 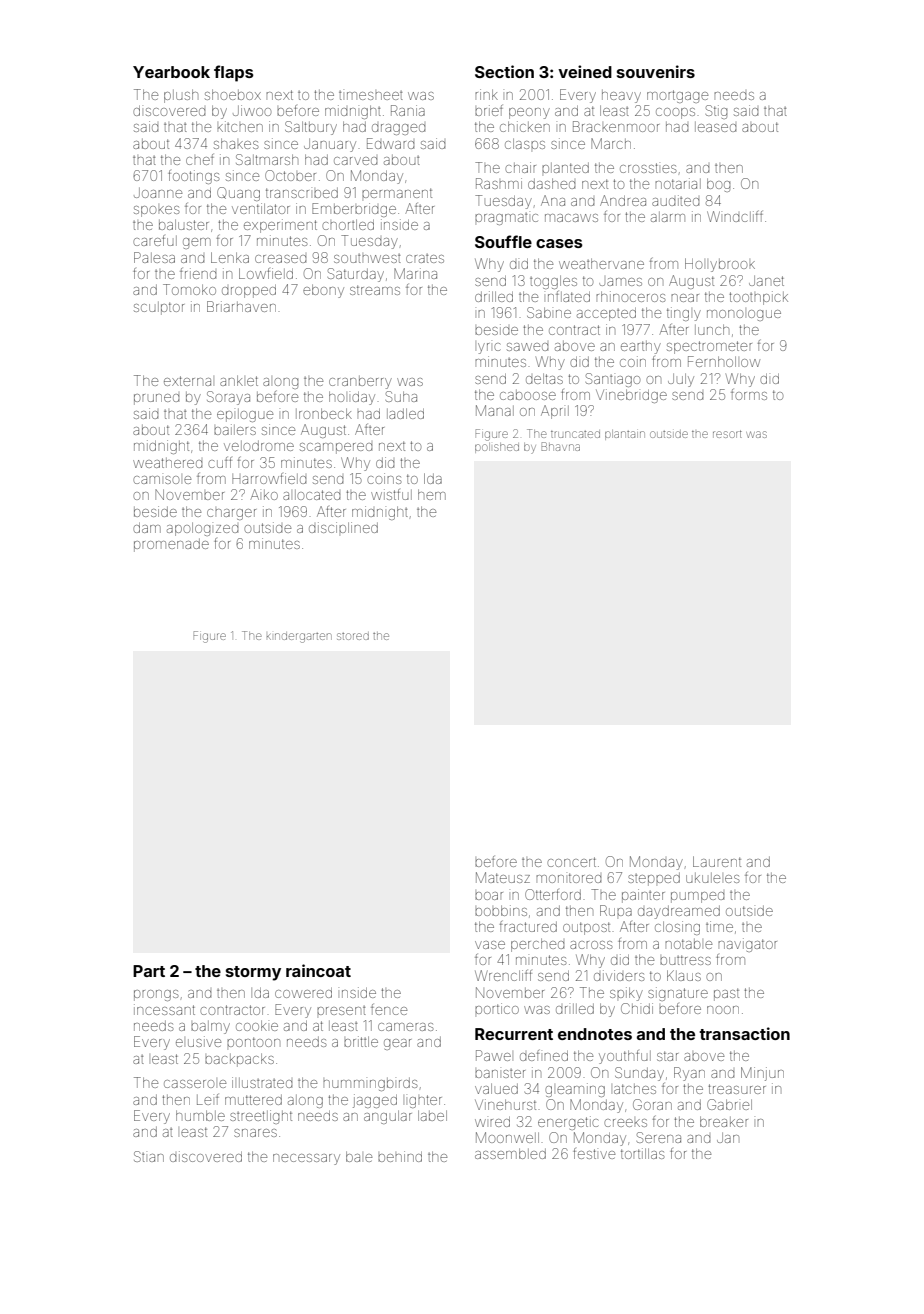 What do you see at coordinates (397, 193) in the screenshot?
I see `permanent` at bounding box center [397, 193].
